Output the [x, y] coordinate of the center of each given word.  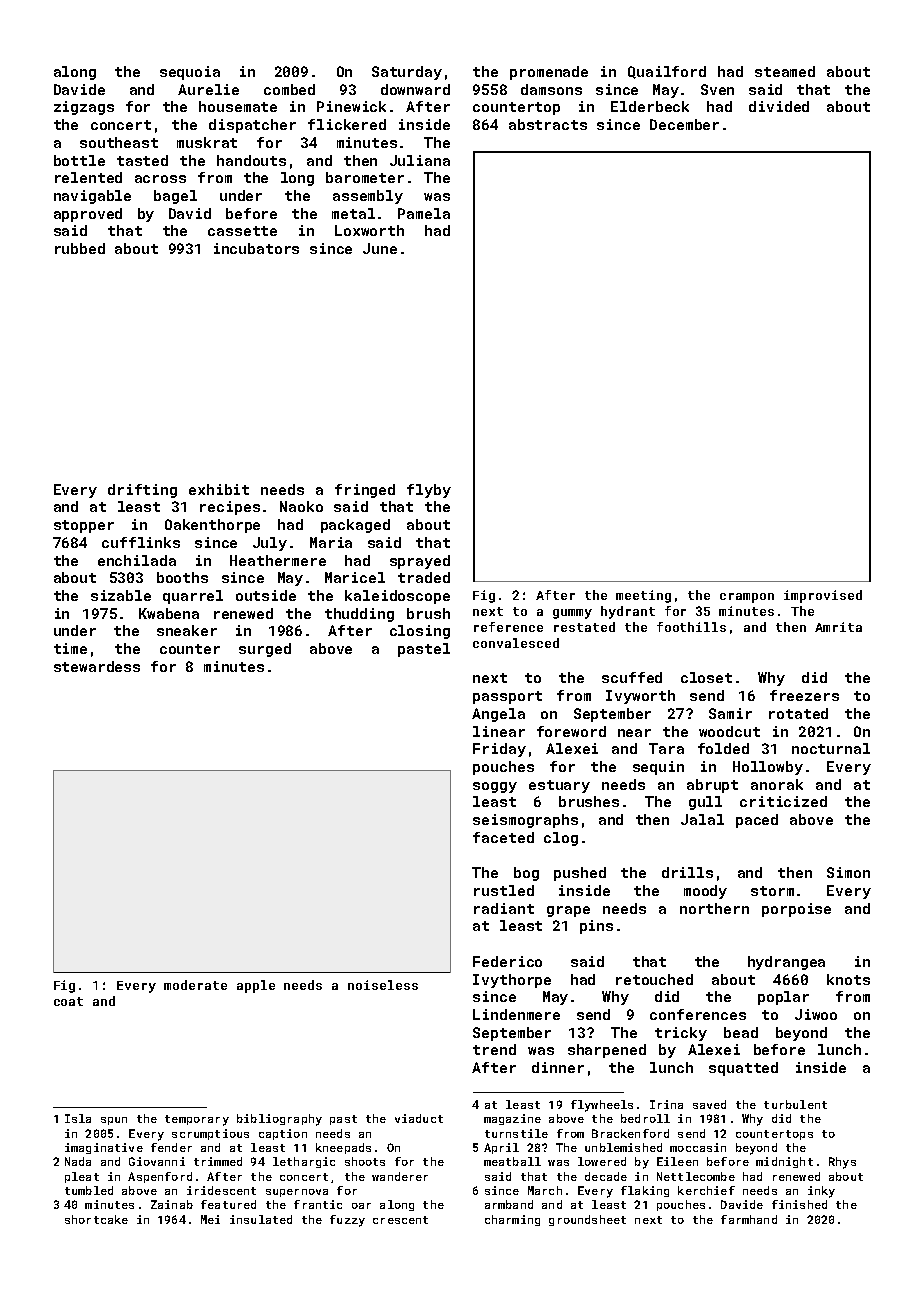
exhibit [219, 489]
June [380, 248]
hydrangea [786, 963]
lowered [602, 1161]
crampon [747, 598]
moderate [195, 985]
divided [779, 106]
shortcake [96, 1219]
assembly [368, 197]
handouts [251, 160]
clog [561, 839]
